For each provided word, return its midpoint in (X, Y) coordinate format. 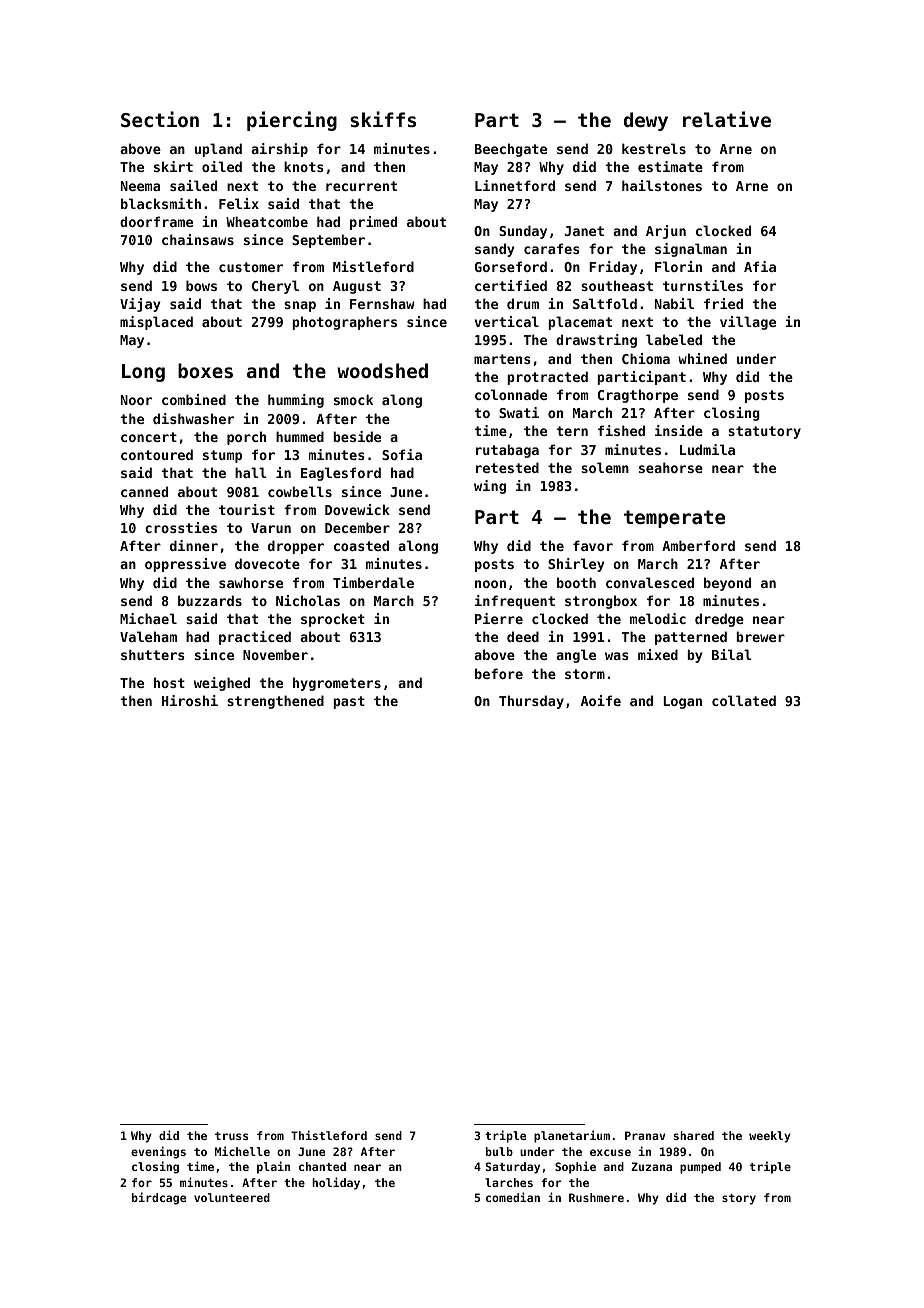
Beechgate (511, 150)
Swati (519, 412)
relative (727, 119)
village (748, 323)
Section (160, 119)
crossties (181, 527)
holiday (336, 1183)
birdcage (159, 1198)
